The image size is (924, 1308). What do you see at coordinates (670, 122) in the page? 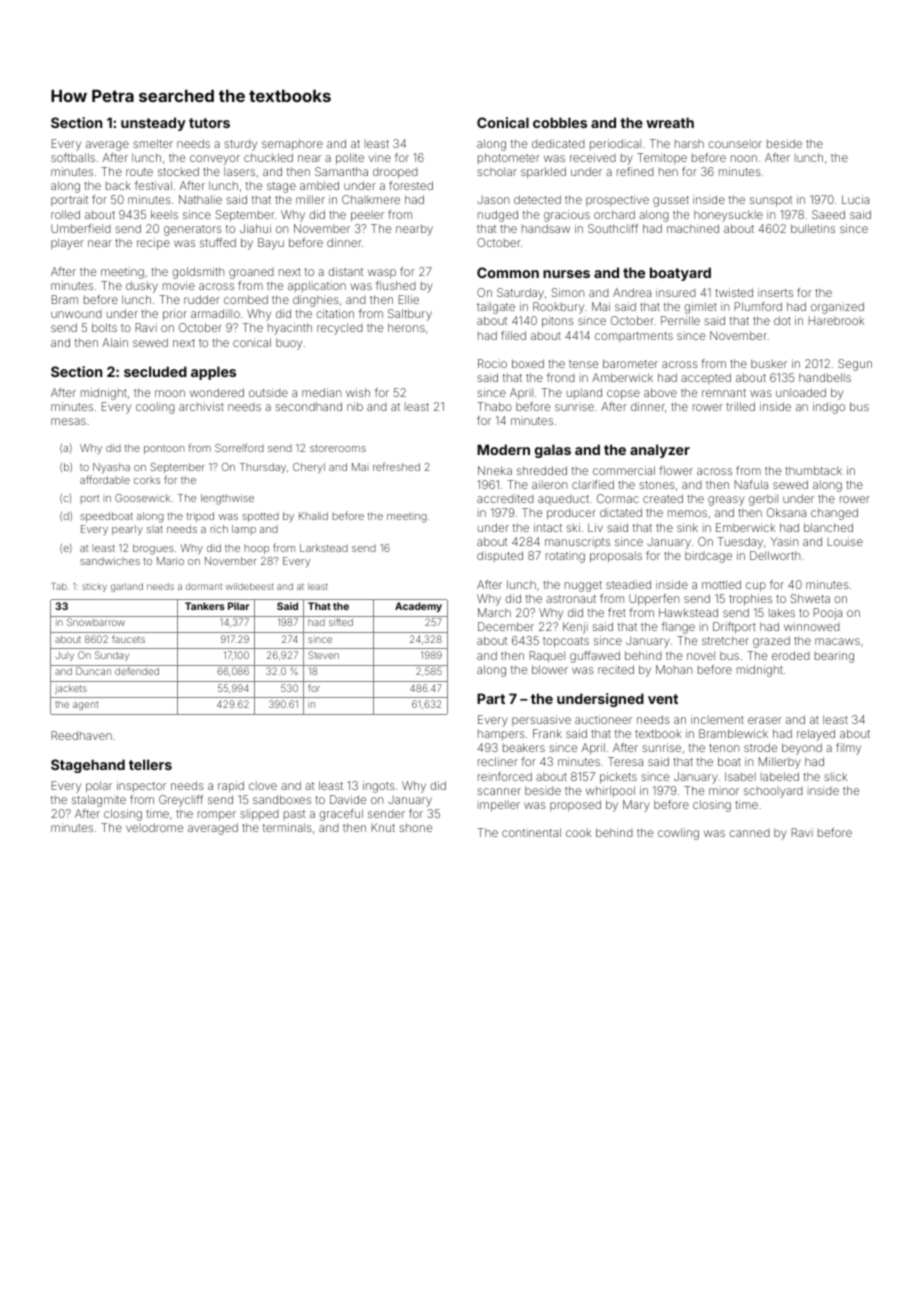
I see `wreath` at bounding box center [670, 122].
